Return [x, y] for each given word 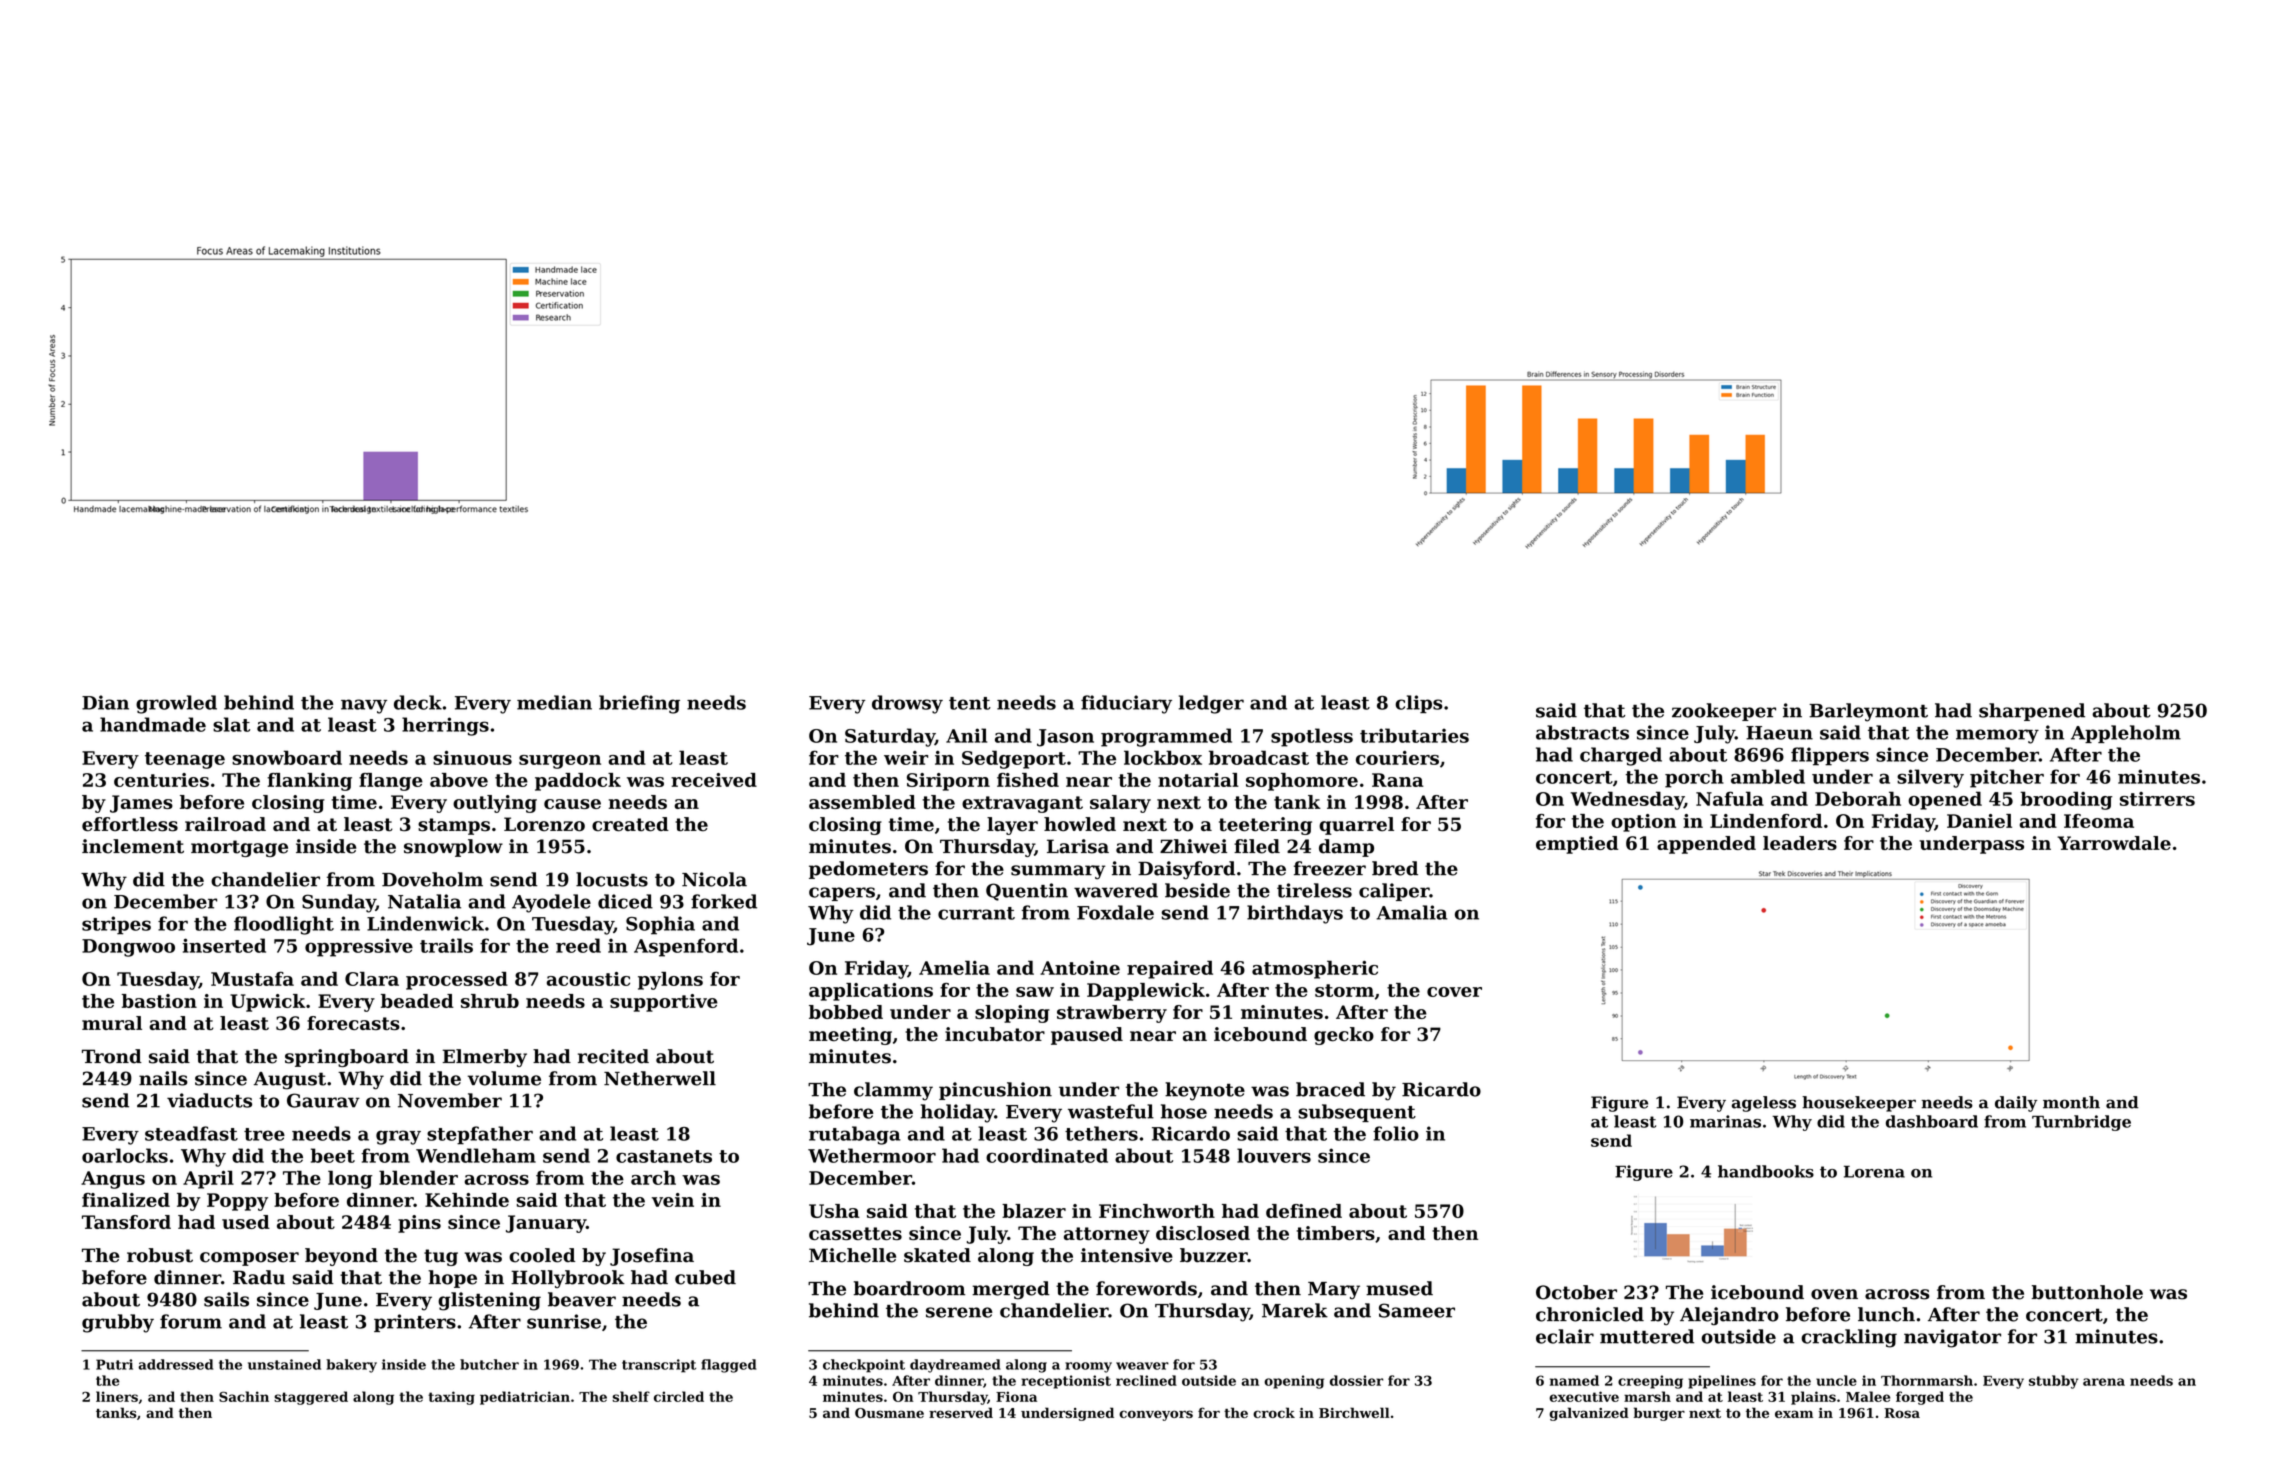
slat [231, 724]
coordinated [1047, 1155]
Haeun [1779, 733]
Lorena [1874, 1171]
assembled [862, 802]
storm [1344, 990]
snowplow [453, 848]
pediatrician [525, 1398]
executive [1584, 1396]
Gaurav [323, 1100]
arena [2104, 1382]
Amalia [1412, 912]
